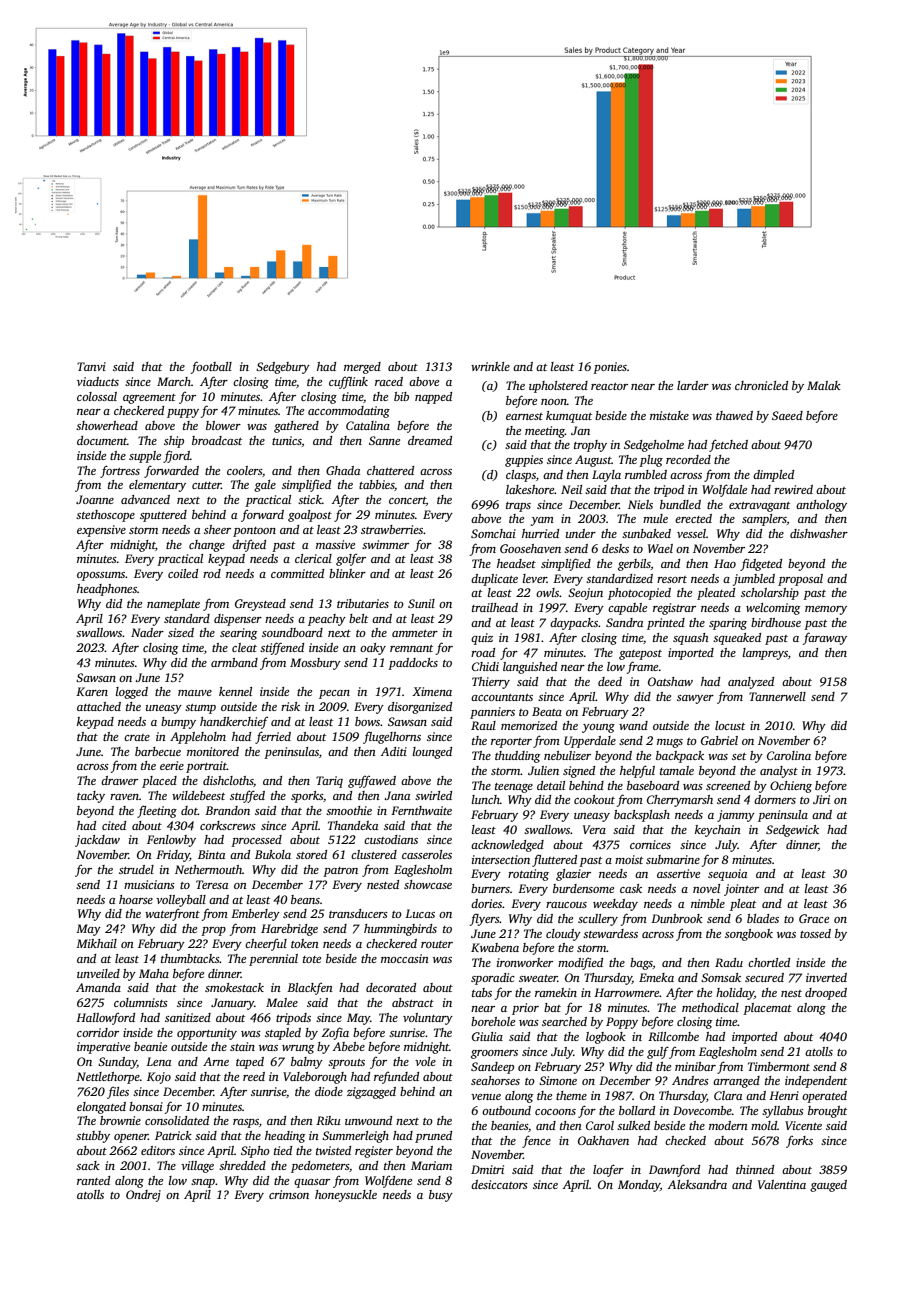  What do you see at coordinates (421, 810) in the screenshot?
I see `Fernthwaite` at bounding box center [421, 810].
